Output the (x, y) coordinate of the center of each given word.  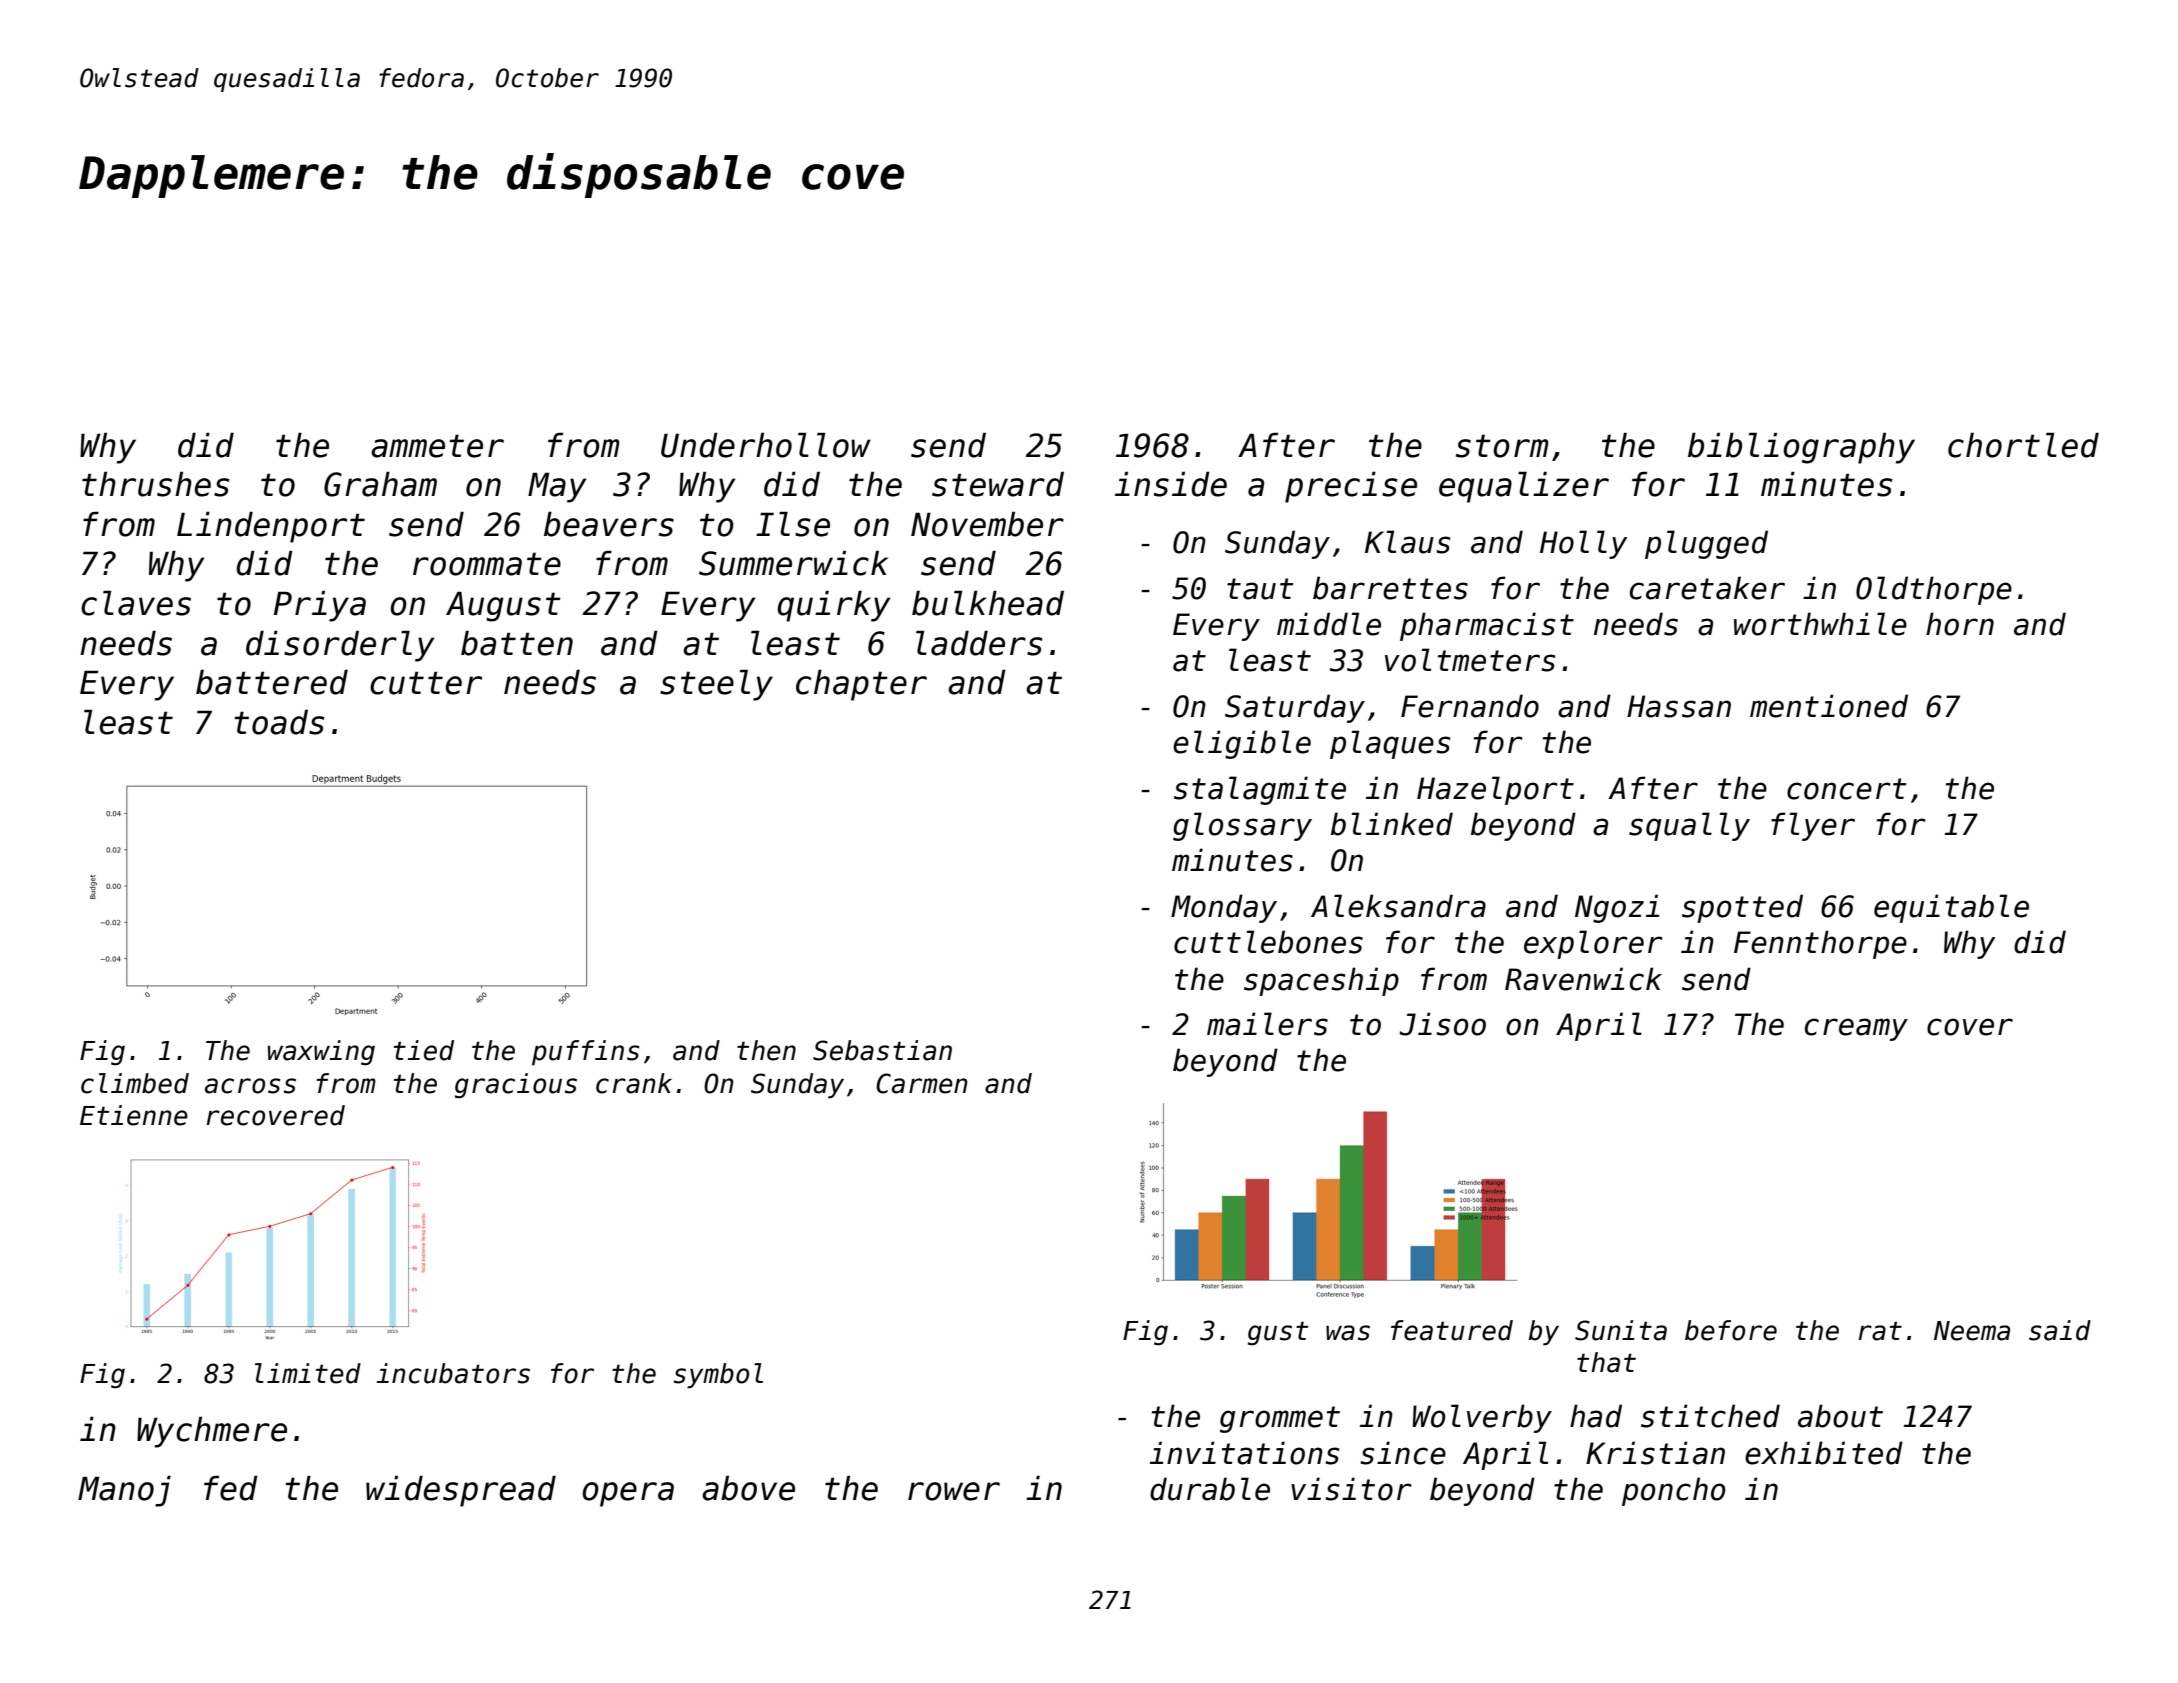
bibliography (1801, 448)
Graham (380, 484)
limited (308, 1373)
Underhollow (766, 445)
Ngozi (1617, 908)
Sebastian (882, 1050)
